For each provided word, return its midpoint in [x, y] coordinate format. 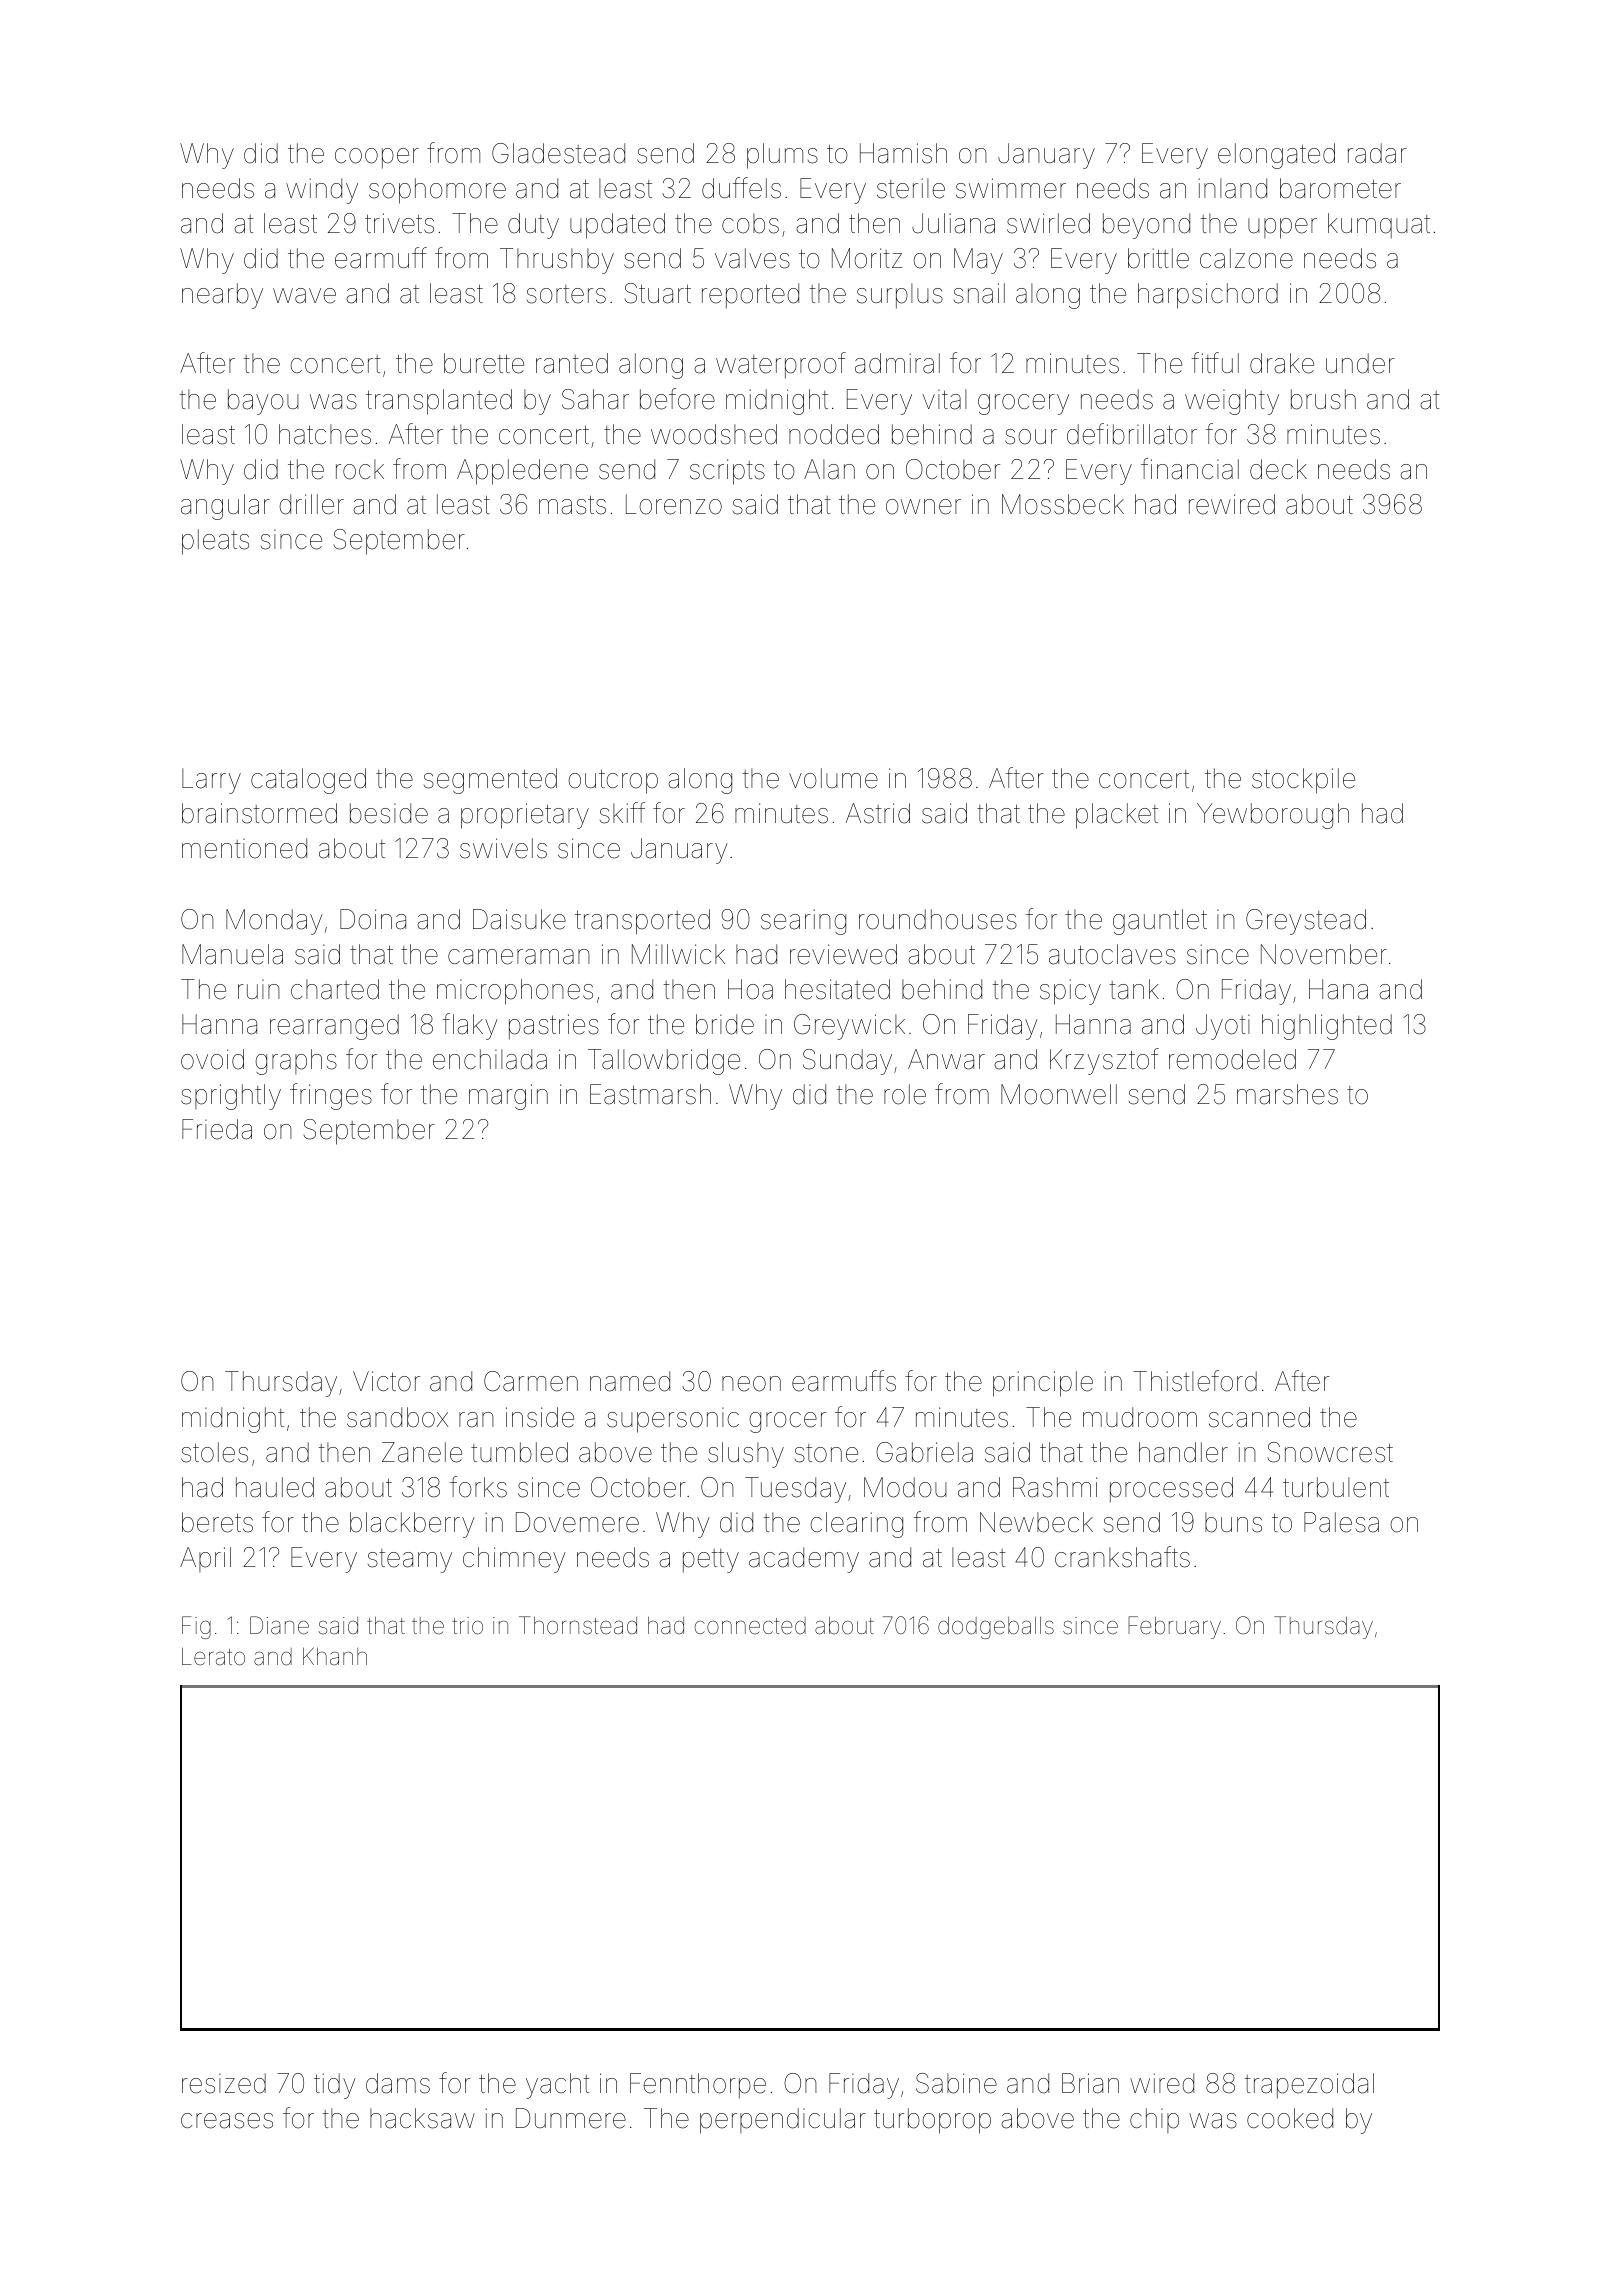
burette [484, 363]
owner [923, 507]
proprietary [525, 816]
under [1360, 363]
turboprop [932, 2121]
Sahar [595, 399]
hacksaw [422, 2118]
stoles [214, 1452]
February [1174, 1627]
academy [804, 1560]
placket [1117, 816]
